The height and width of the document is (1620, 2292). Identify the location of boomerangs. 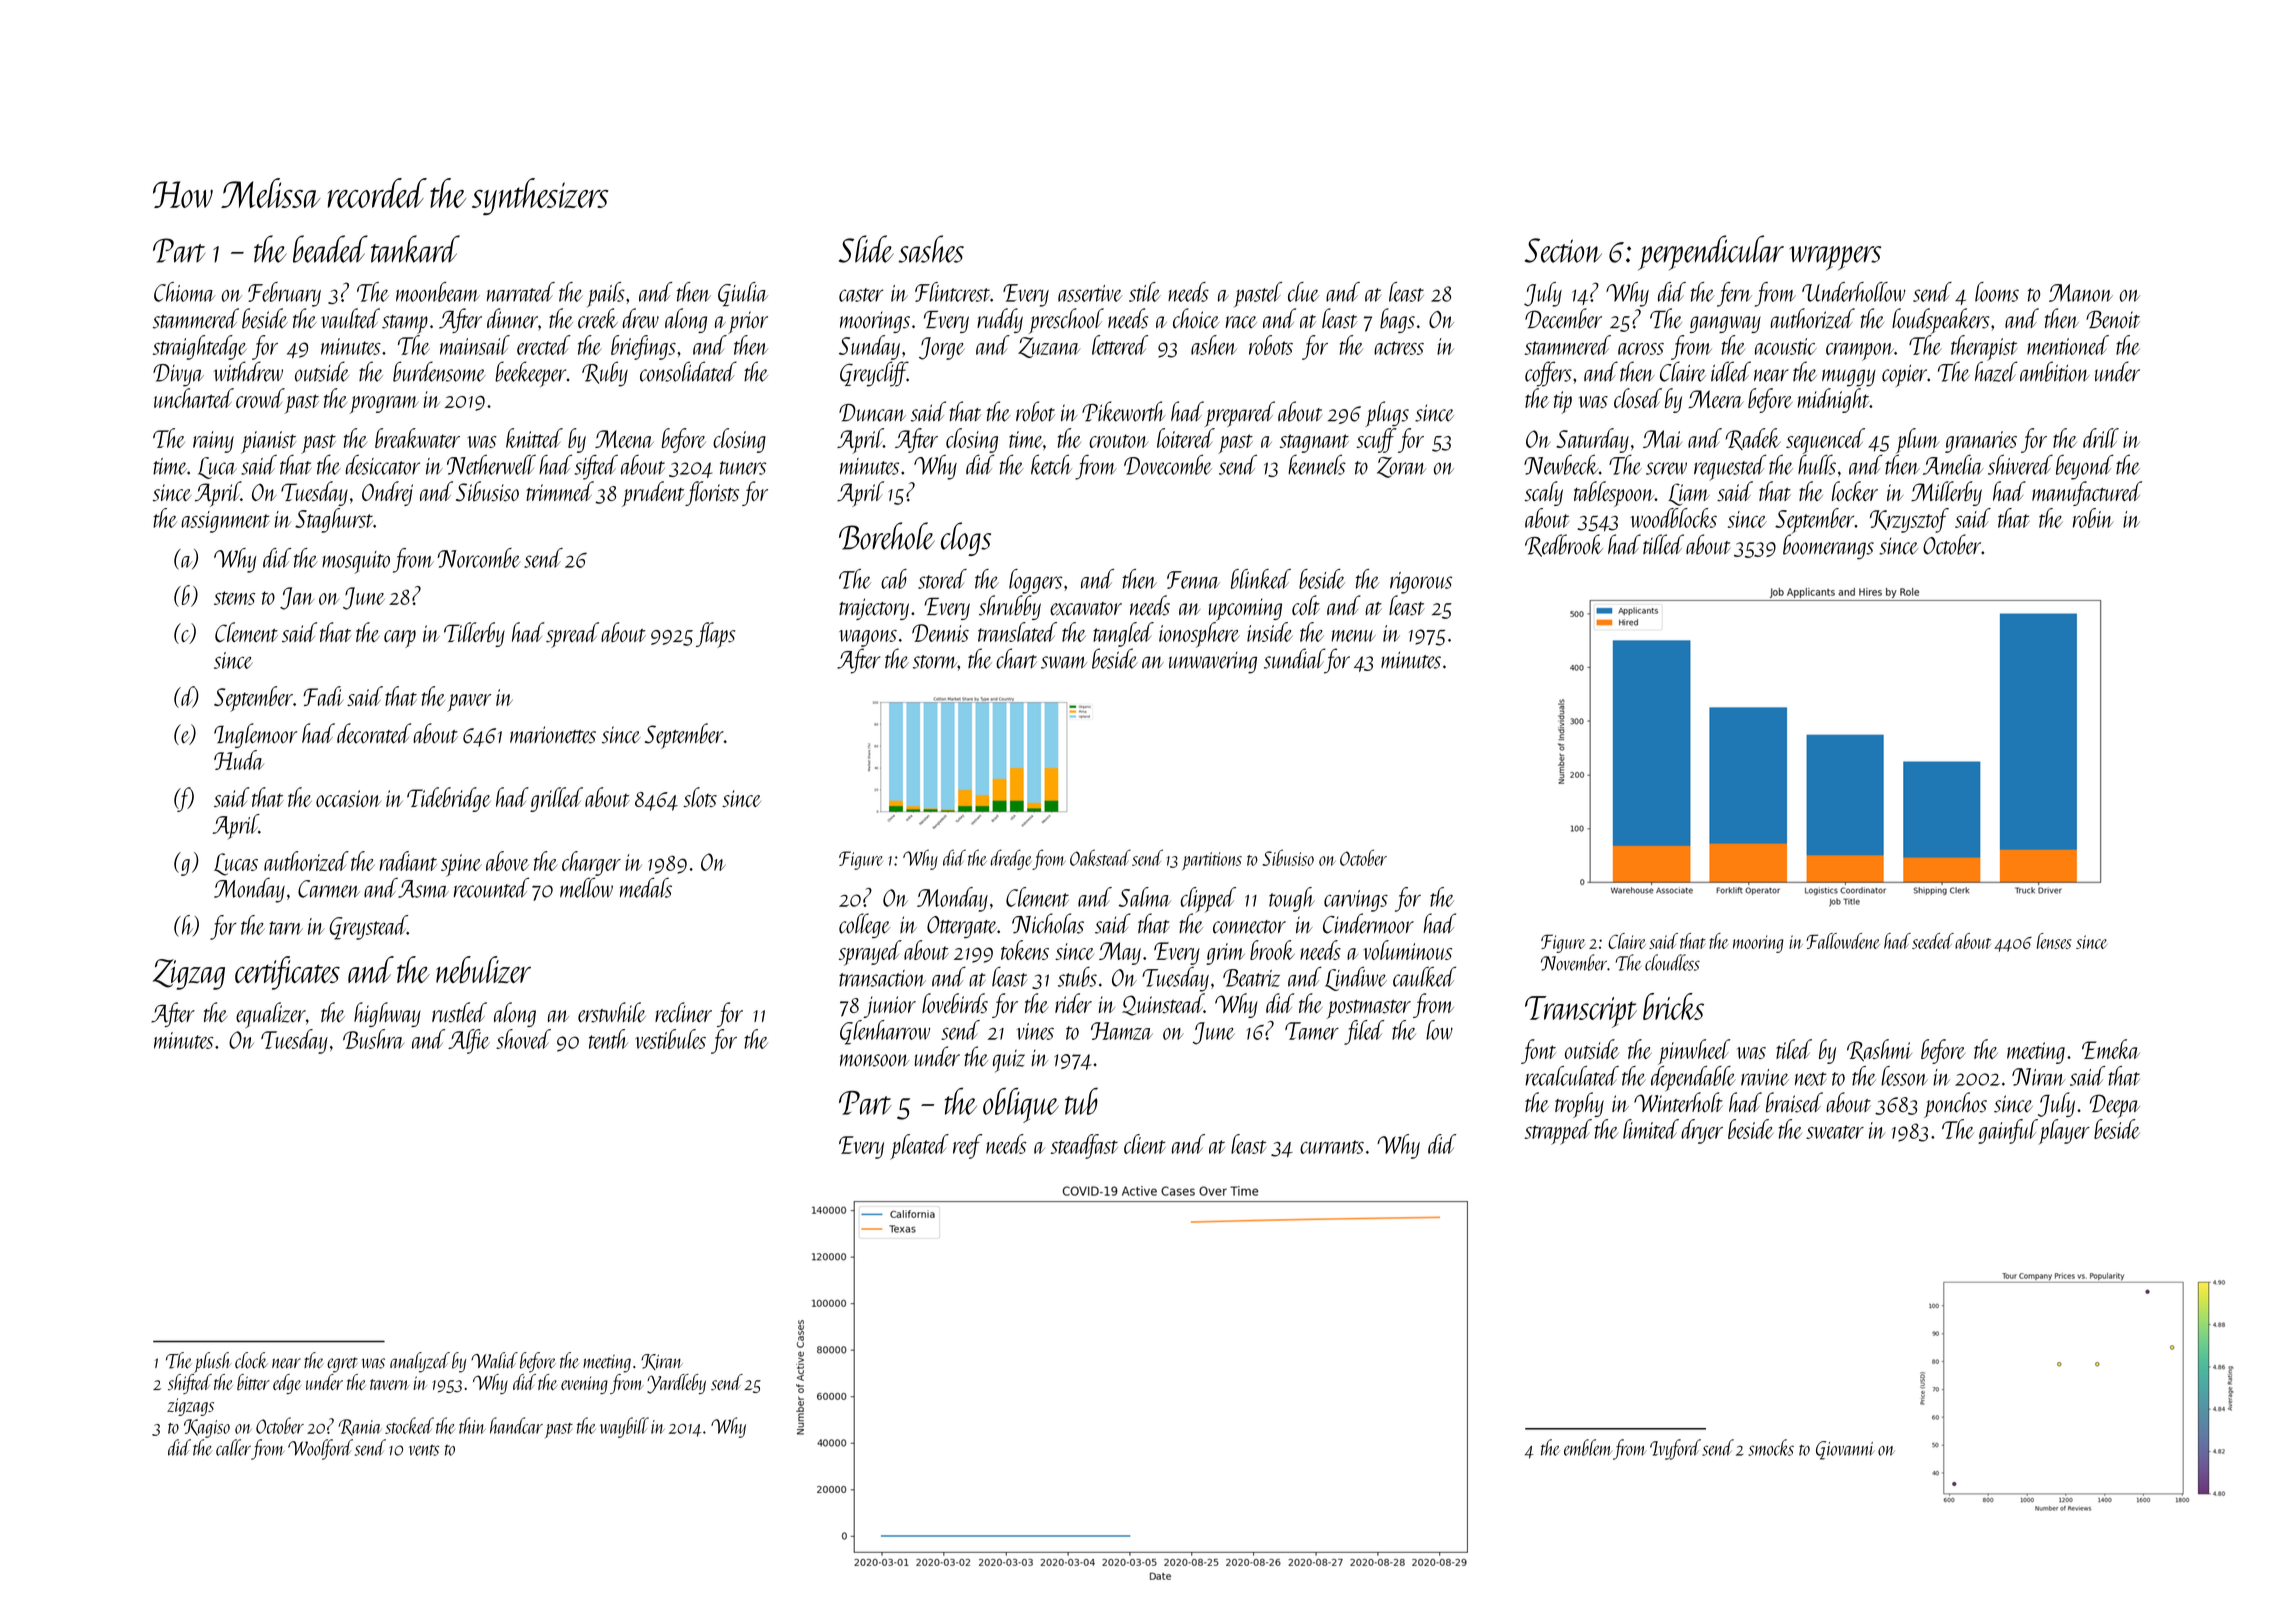
(1828, 547).
